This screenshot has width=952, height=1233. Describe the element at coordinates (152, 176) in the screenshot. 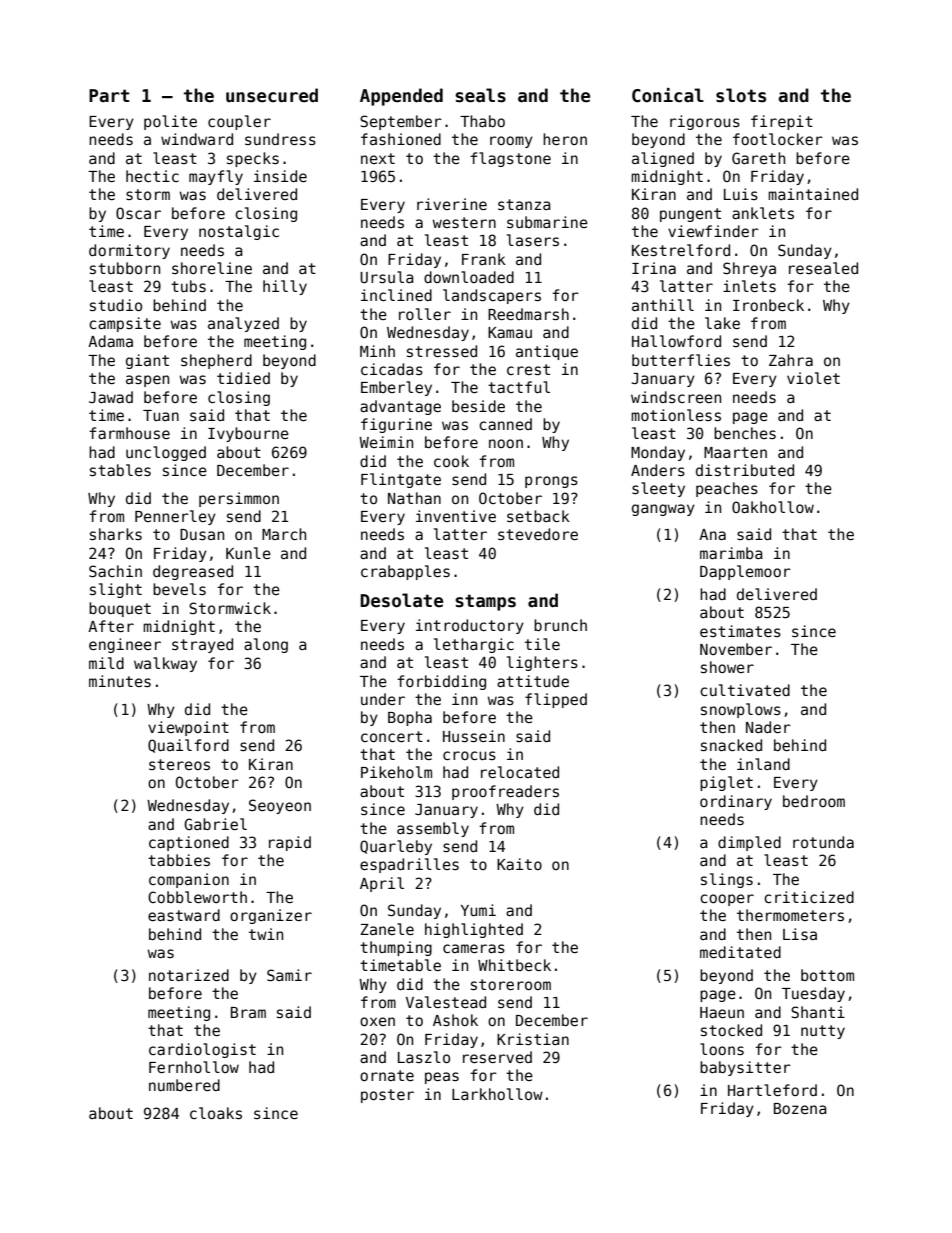

I see `hectic` at that location.
